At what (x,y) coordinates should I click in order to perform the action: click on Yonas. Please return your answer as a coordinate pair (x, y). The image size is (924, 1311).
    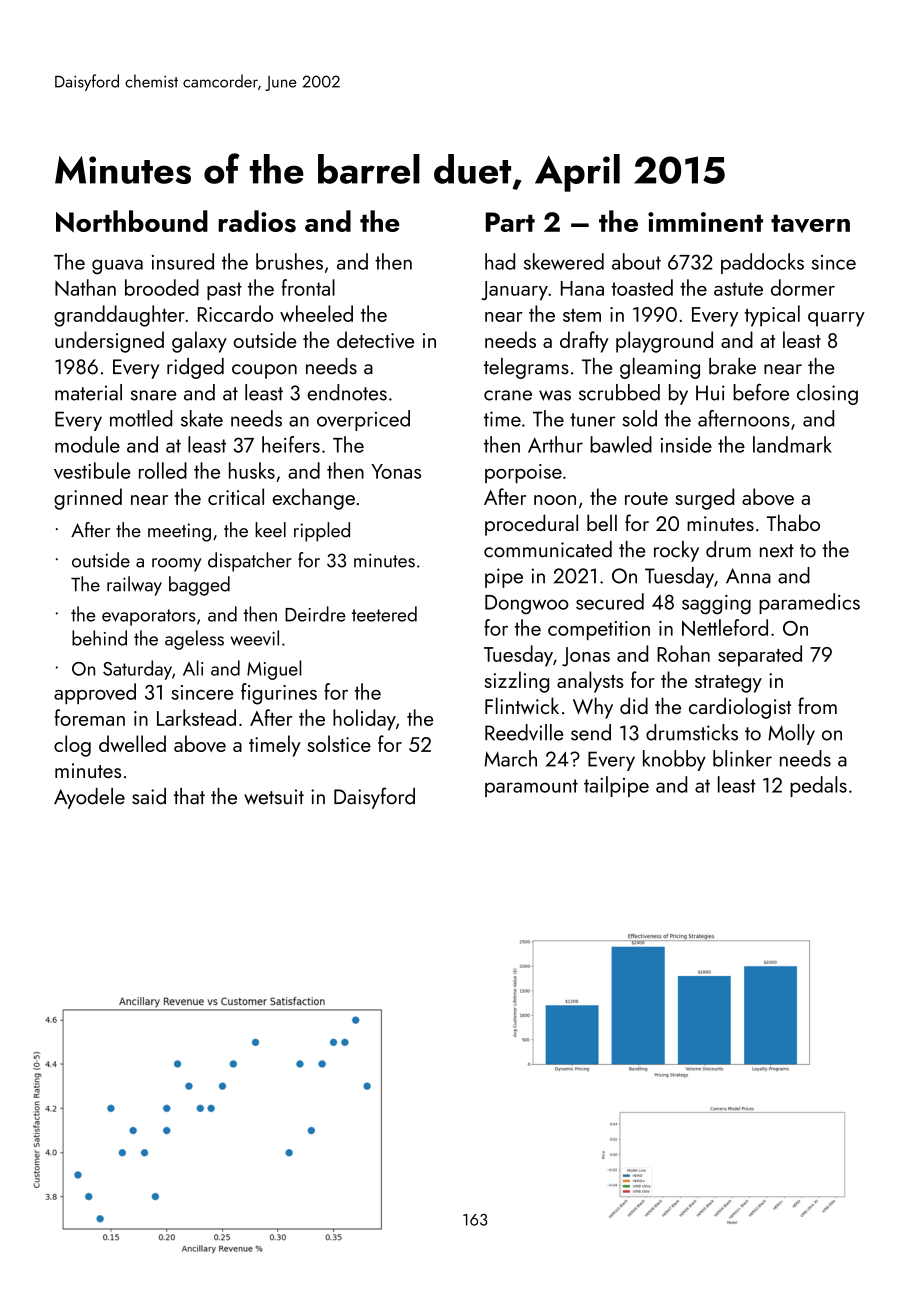
    Looking at the image, I should click on (396, 471).
